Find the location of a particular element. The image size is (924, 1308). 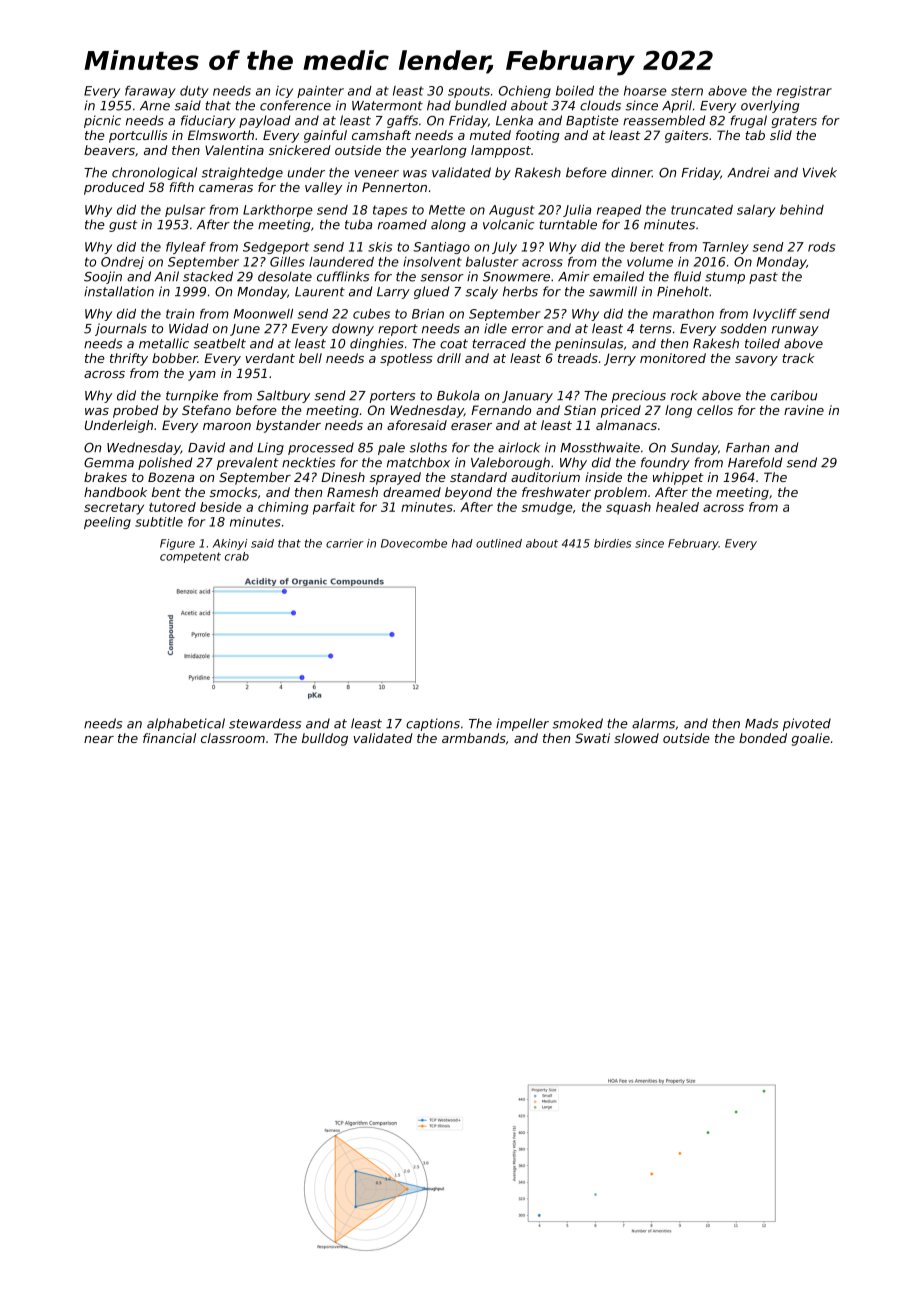

Ondrej is located at coordinates (122, 263).
